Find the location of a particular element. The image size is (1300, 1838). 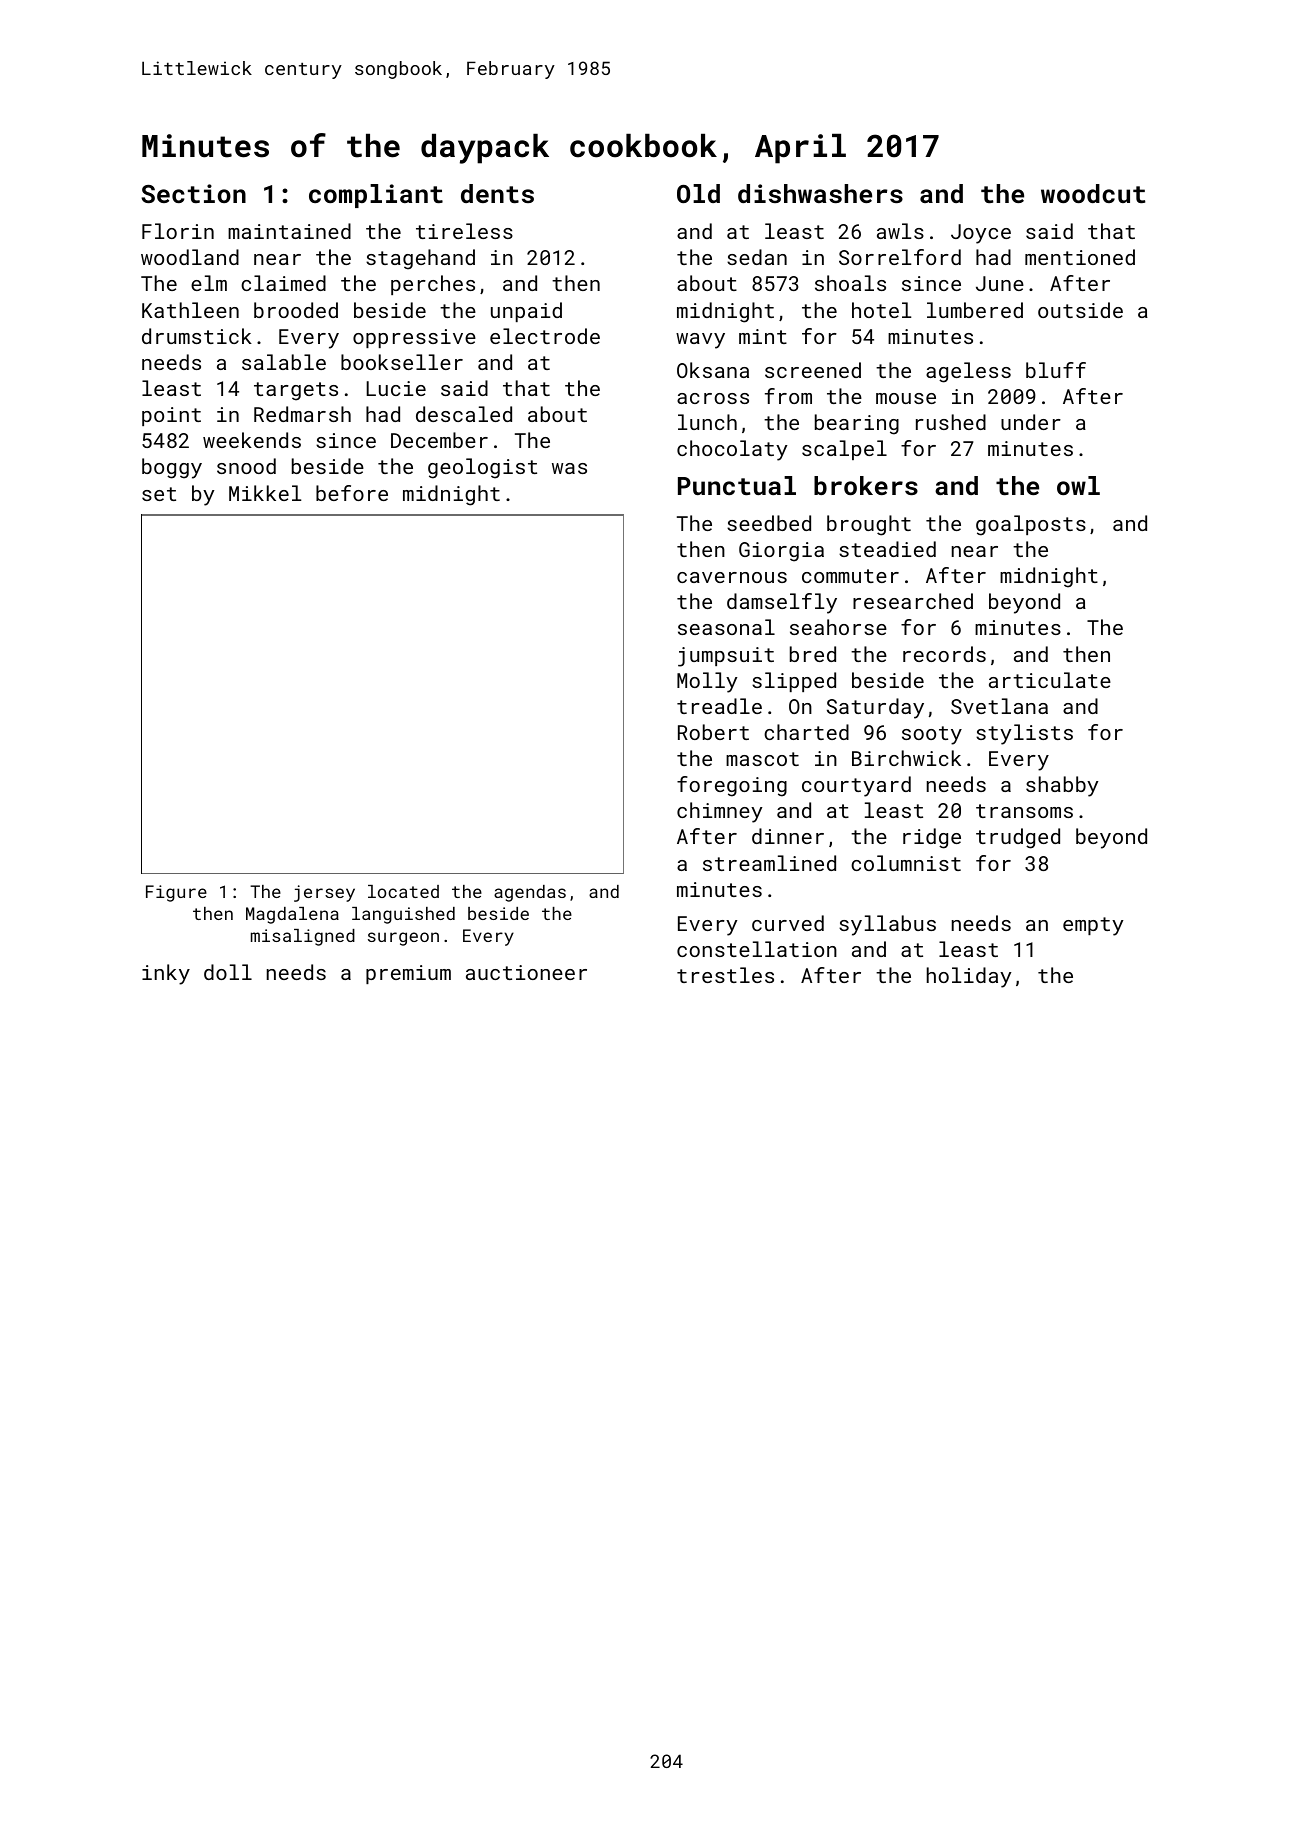

dishwashers is located at coordinates (820, 193).
